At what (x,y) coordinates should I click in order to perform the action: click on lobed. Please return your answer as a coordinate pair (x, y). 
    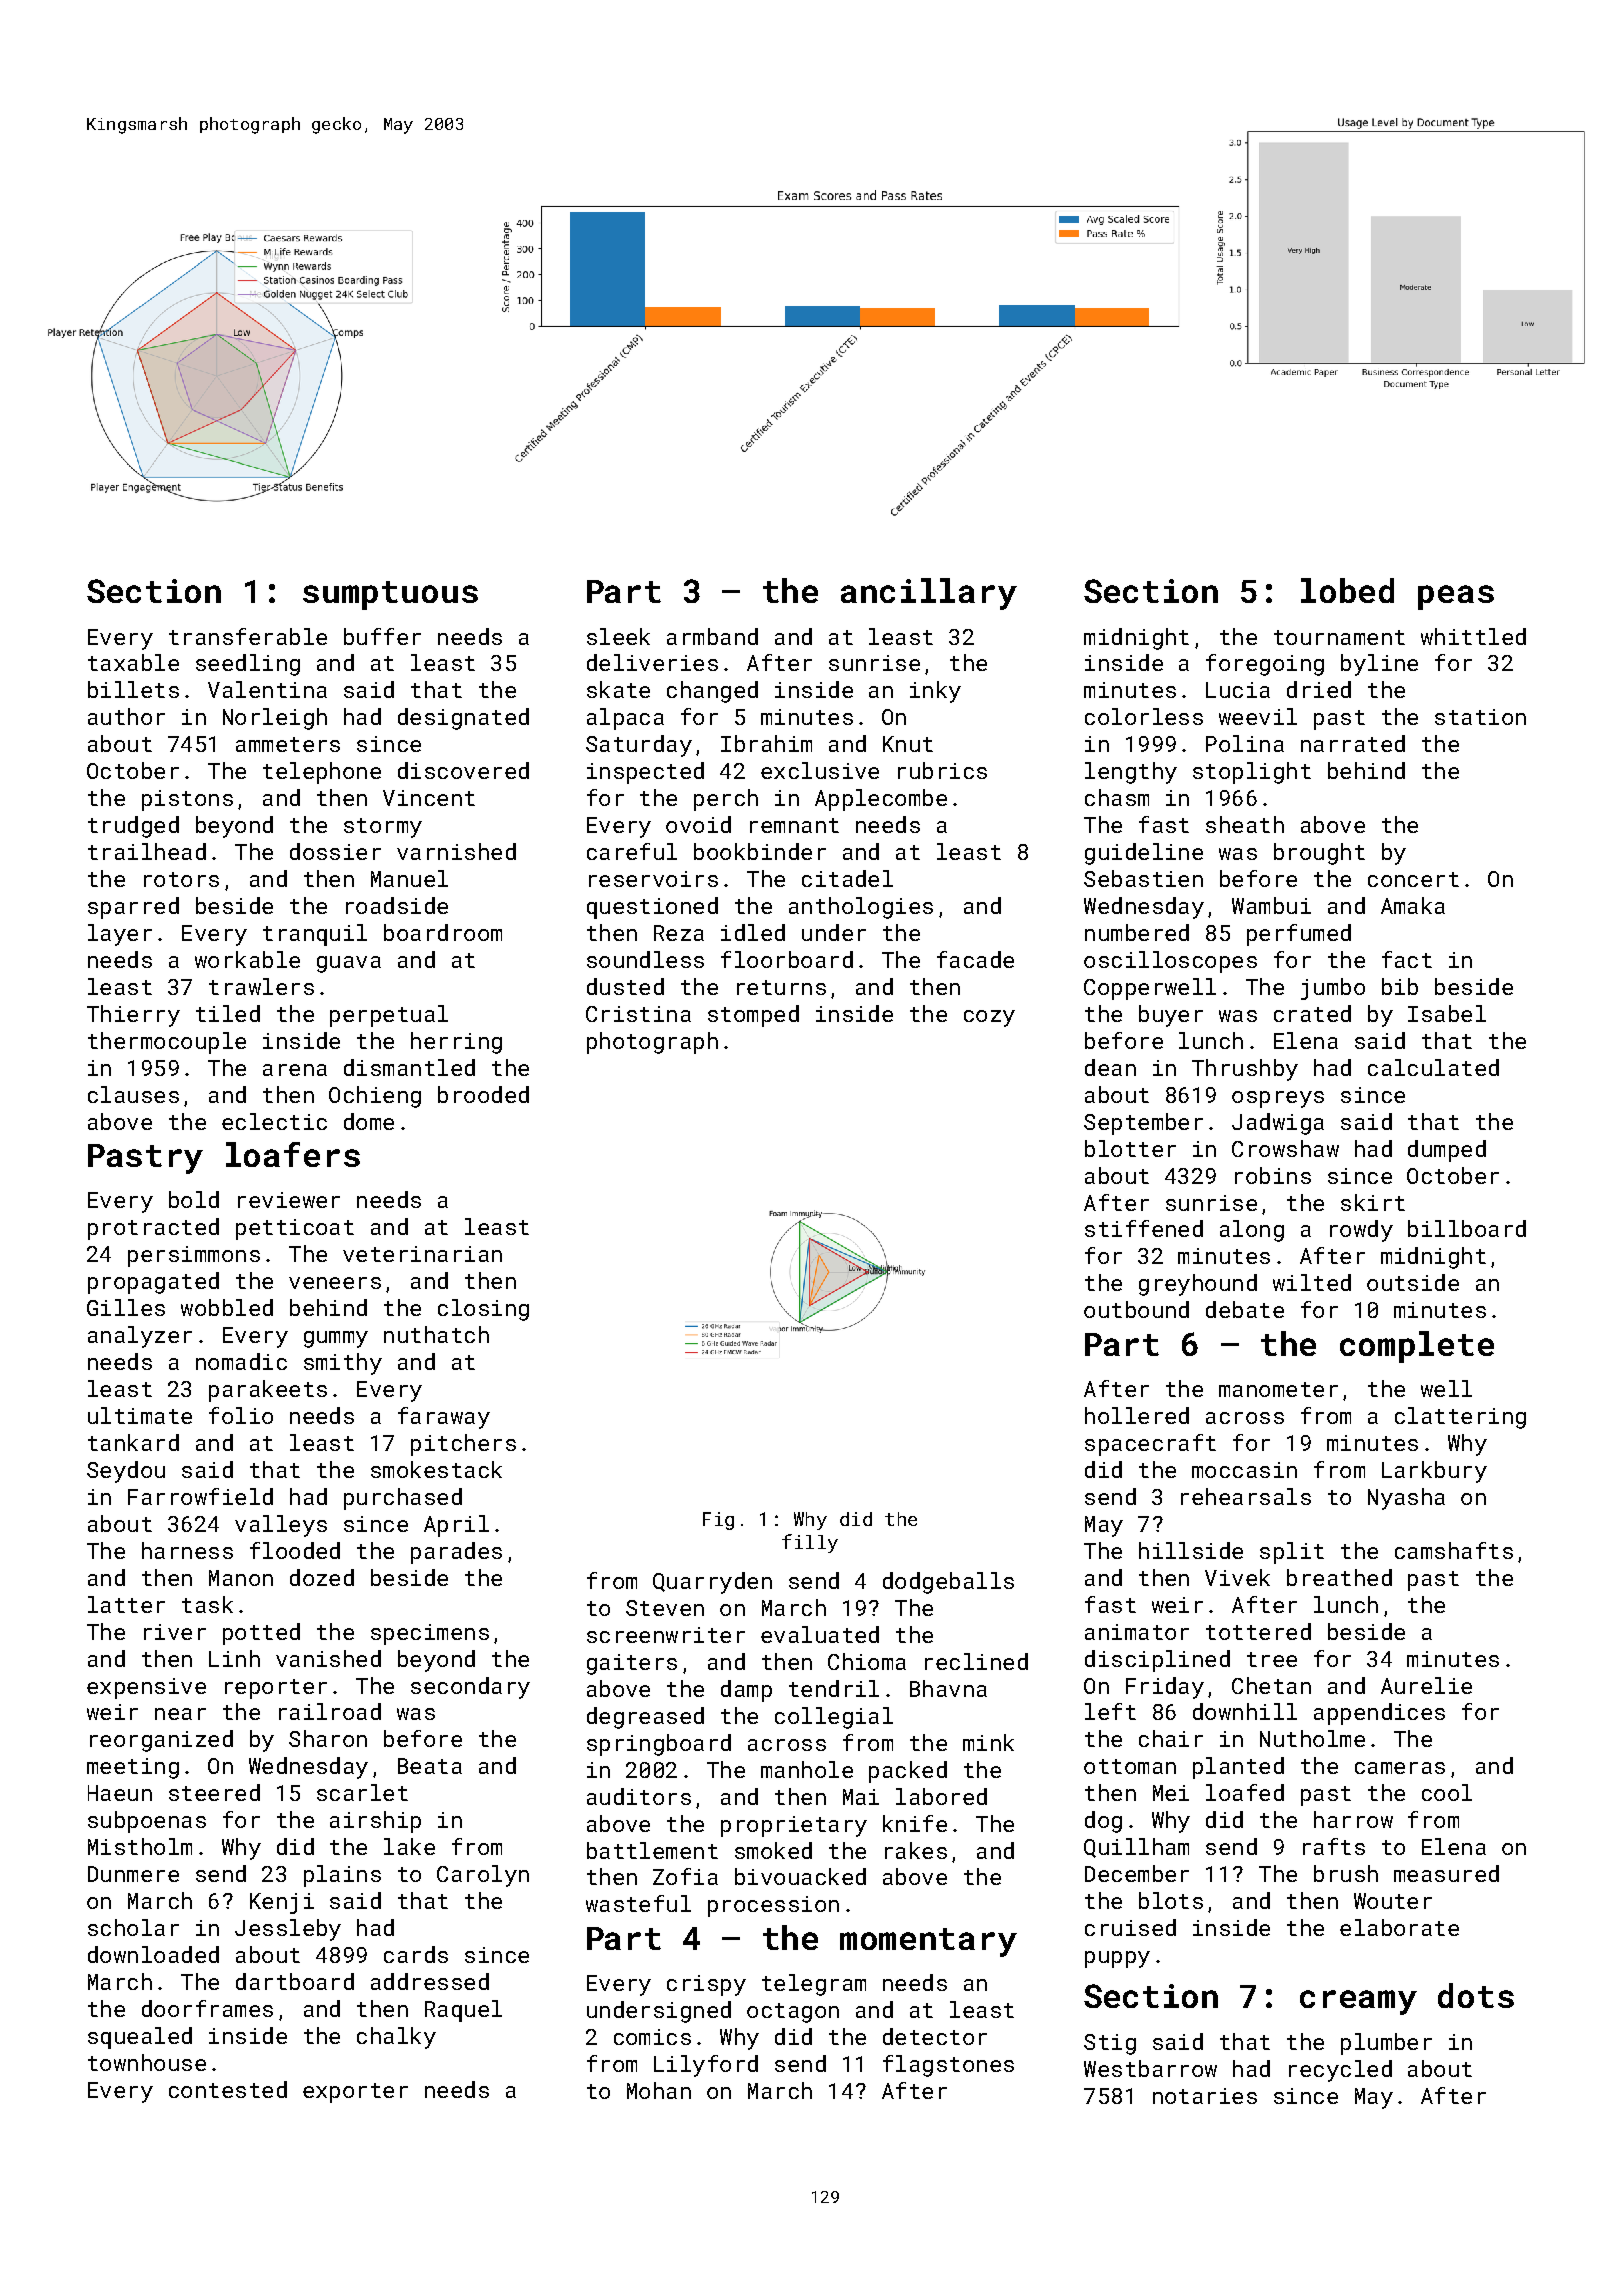
    Looking at the image, I should click on (1347, 590).
